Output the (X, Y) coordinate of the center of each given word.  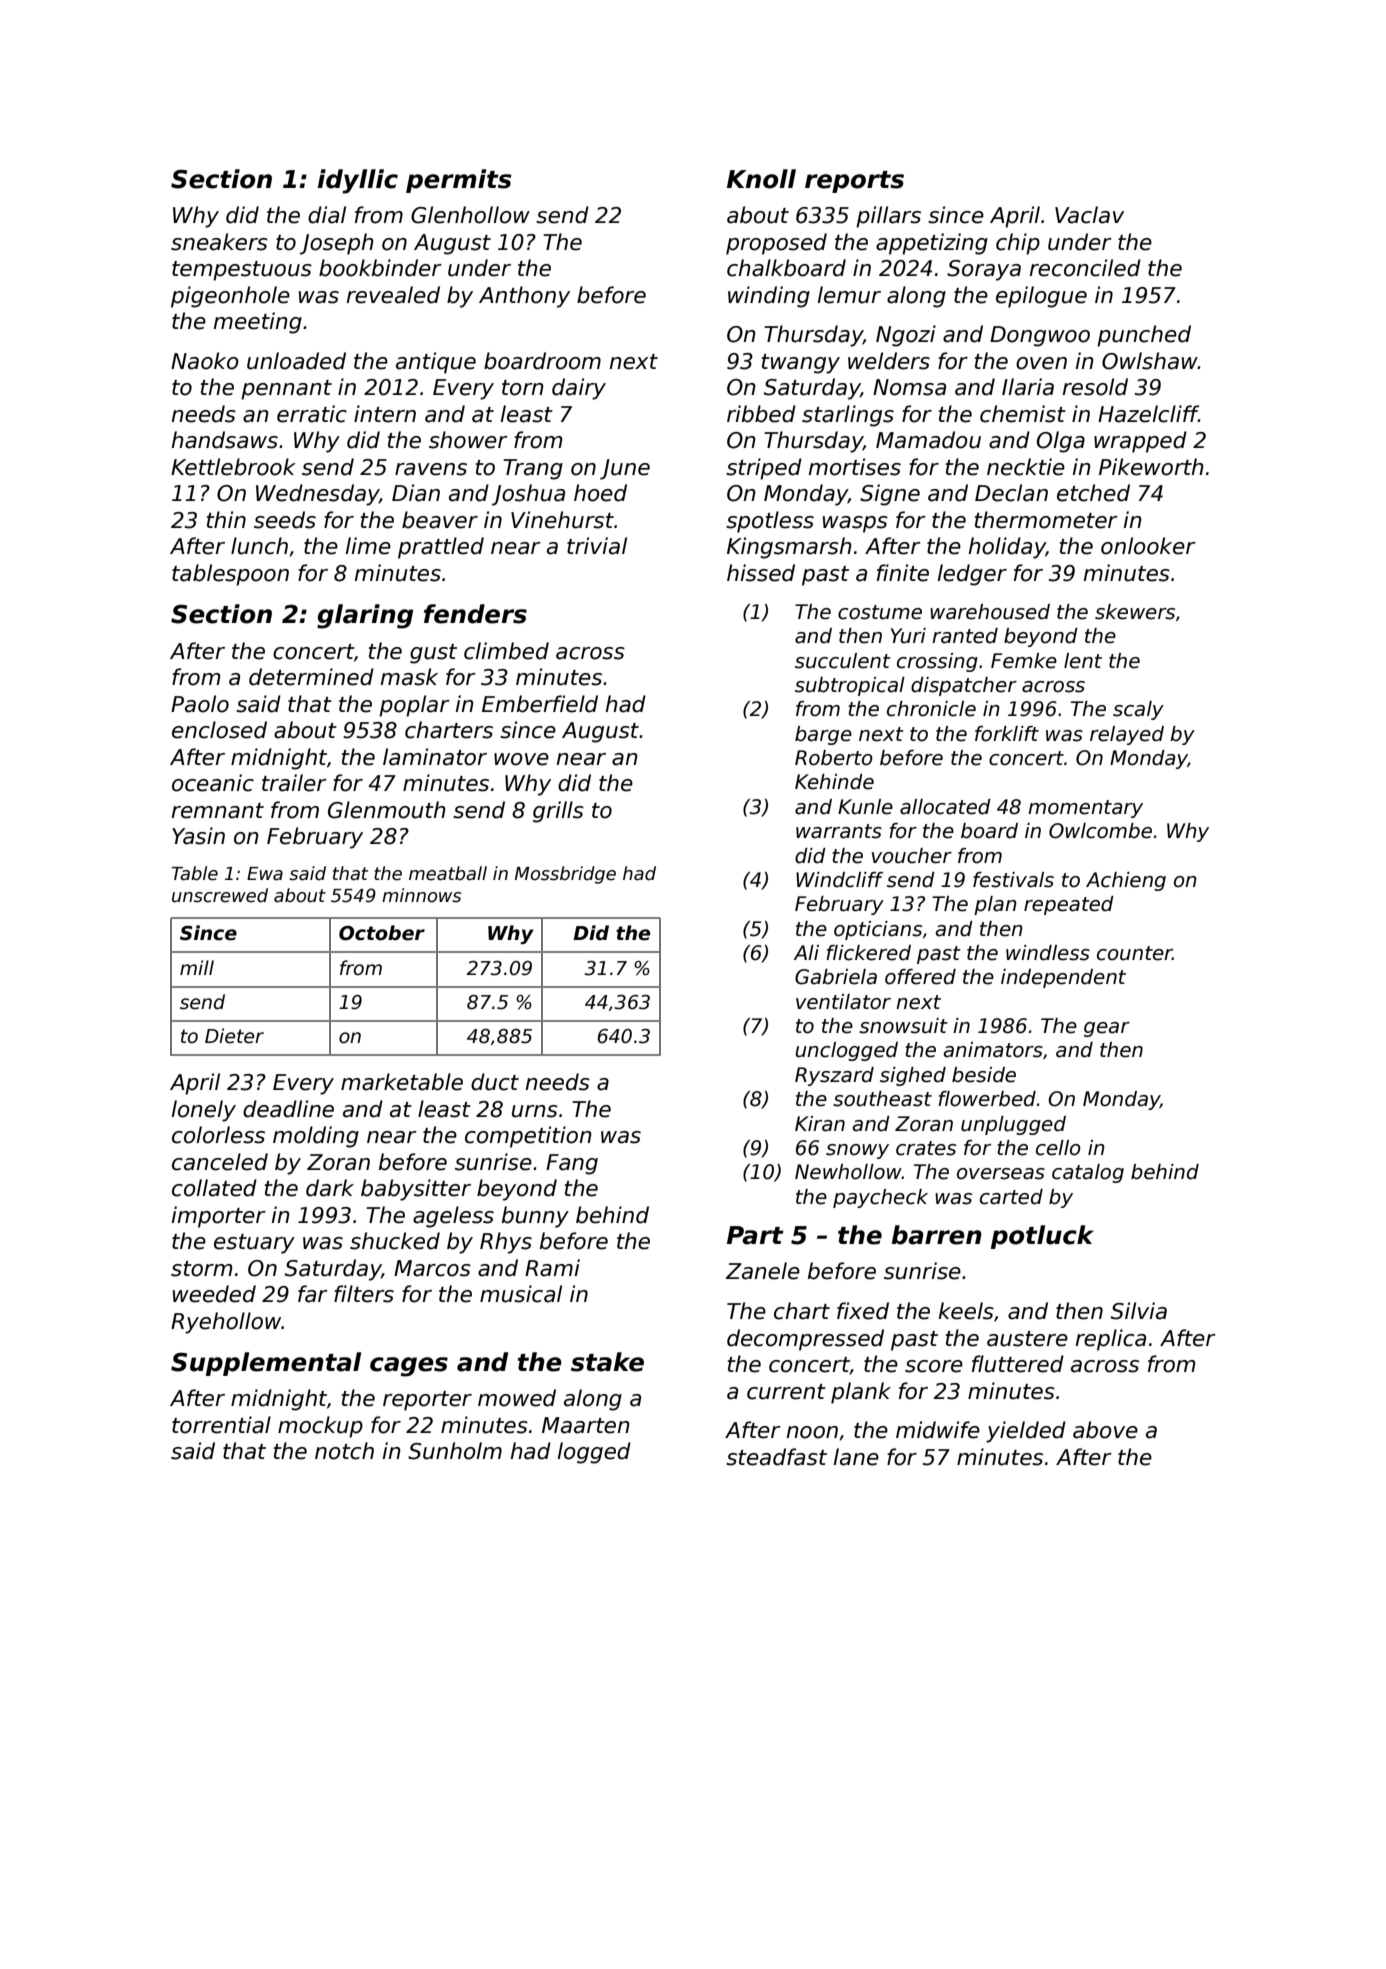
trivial (597, 546)
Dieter (234, 1036)
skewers (1135, 612)
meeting (257, 323)
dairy (579, 389)
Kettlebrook (233, 467)
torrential (221, 1425)
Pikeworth (1151, 467)
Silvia (1139, 1311)
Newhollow (848, 1172)
